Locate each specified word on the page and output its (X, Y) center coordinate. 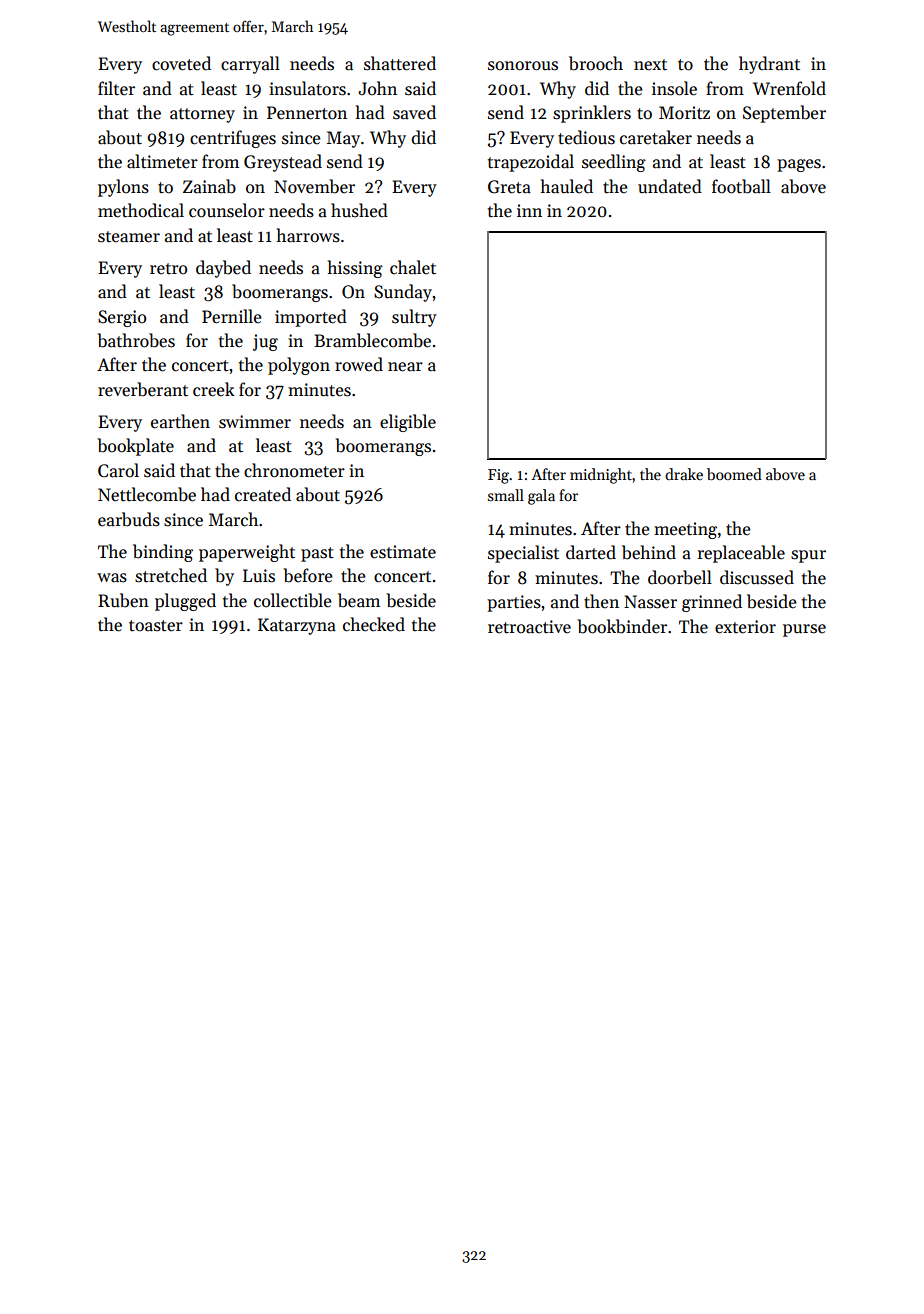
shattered (400, 63)
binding (163, 553)
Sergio (122, 318)
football (741, 186)
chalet (413, 267)
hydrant (769, 65)
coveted (181, 63)
